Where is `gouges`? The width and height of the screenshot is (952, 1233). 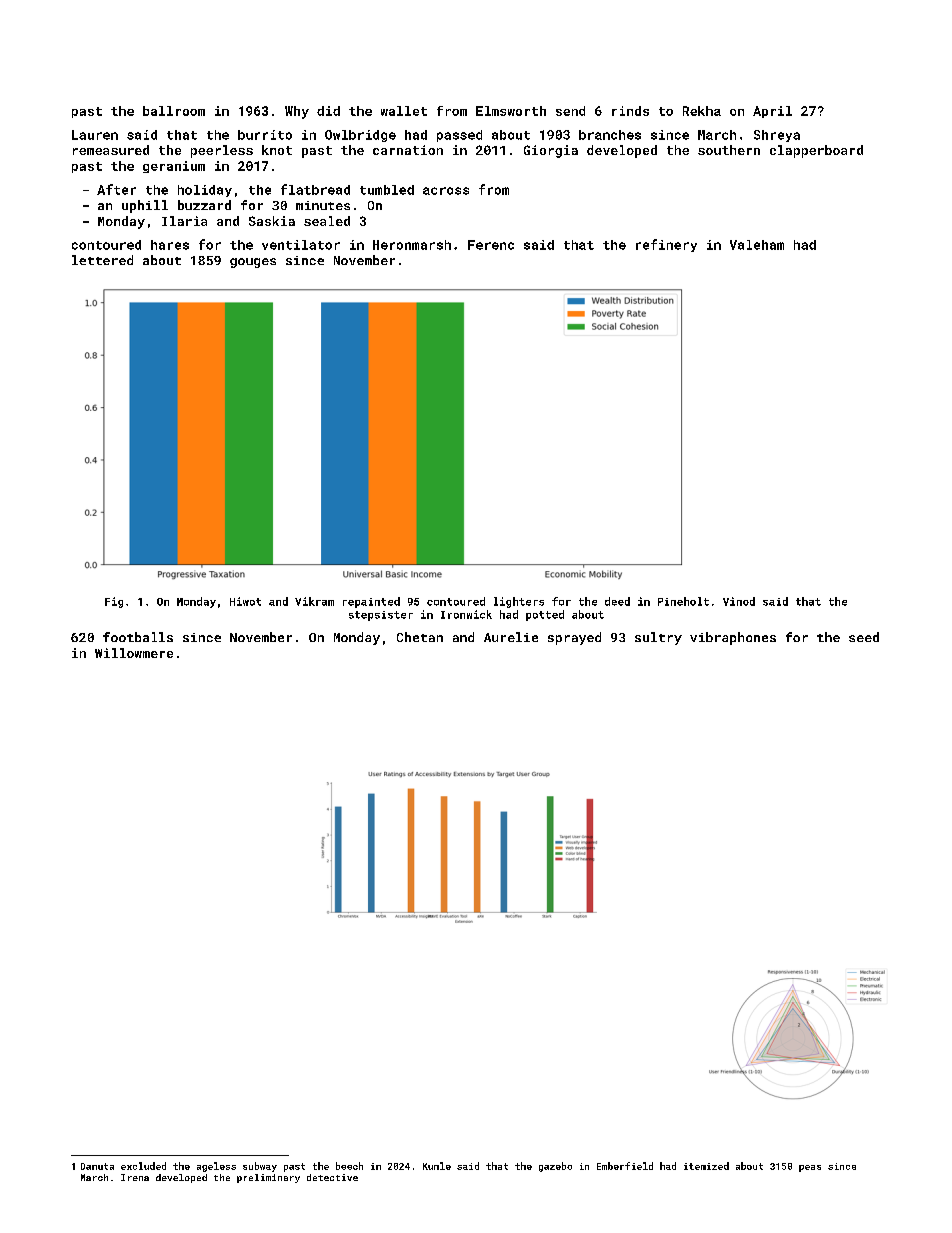
gouges is located at coordinates (253, 263).
